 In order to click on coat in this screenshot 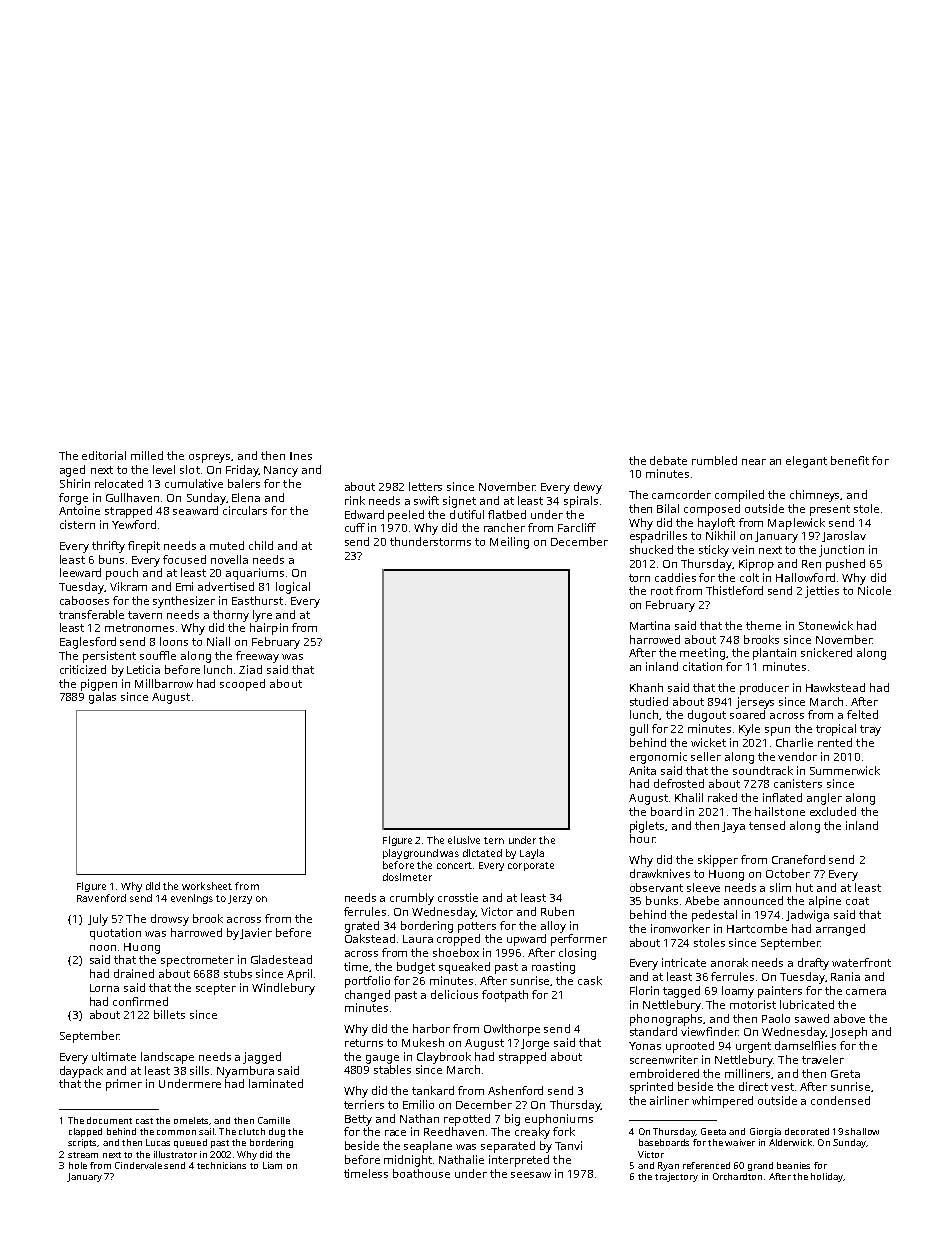, I will do `click(857, 901)`.
